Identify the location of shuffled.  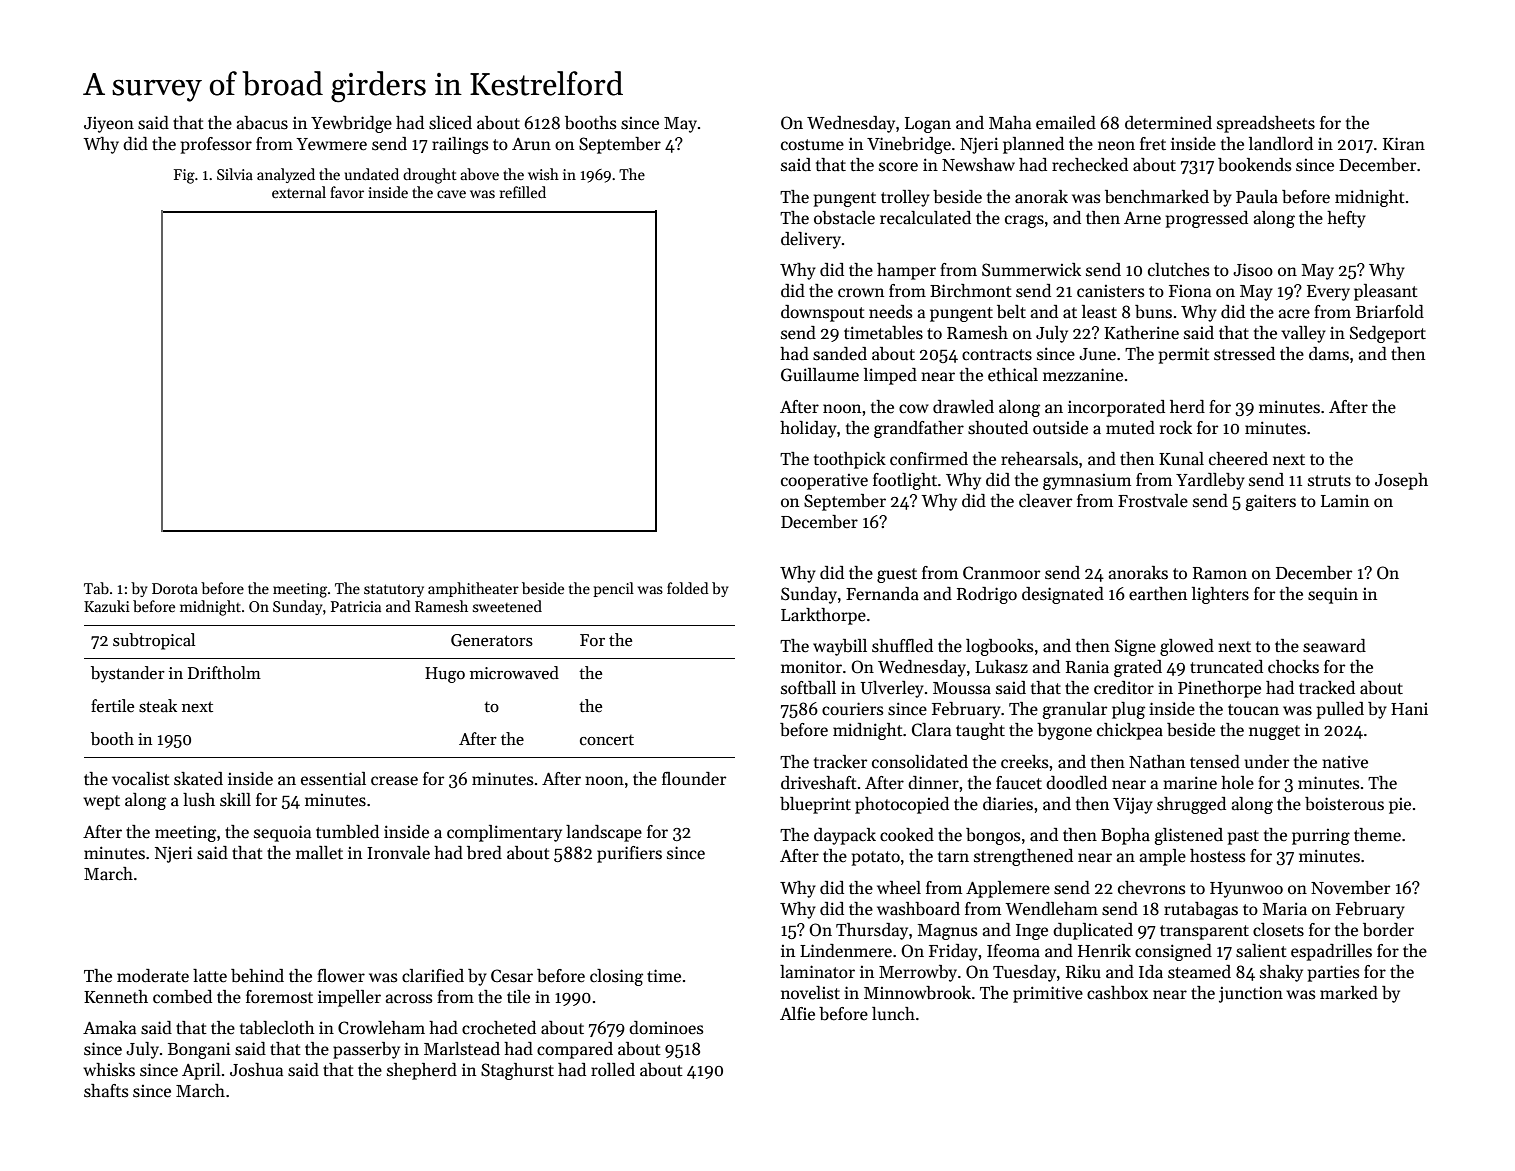
(902, 646).
